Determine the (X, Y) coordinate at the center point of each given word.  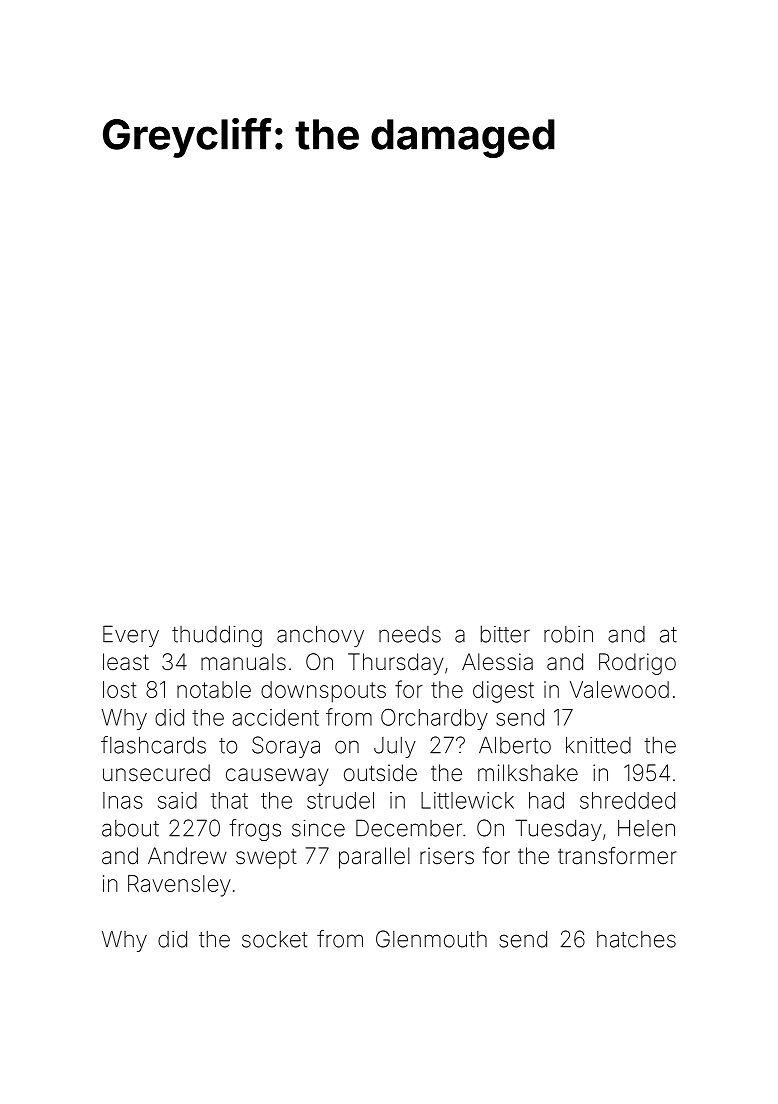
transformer (617, 856)
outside (380, 773)
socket (274, 939)
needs (410, 634)
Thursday (395, 664)
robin (568, 634)
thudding (217, 636)
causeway (277, 777)
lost (120, 689)
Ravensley (179, 886)
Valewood (619, 689)
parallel (374, 858)
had (546, 800)
